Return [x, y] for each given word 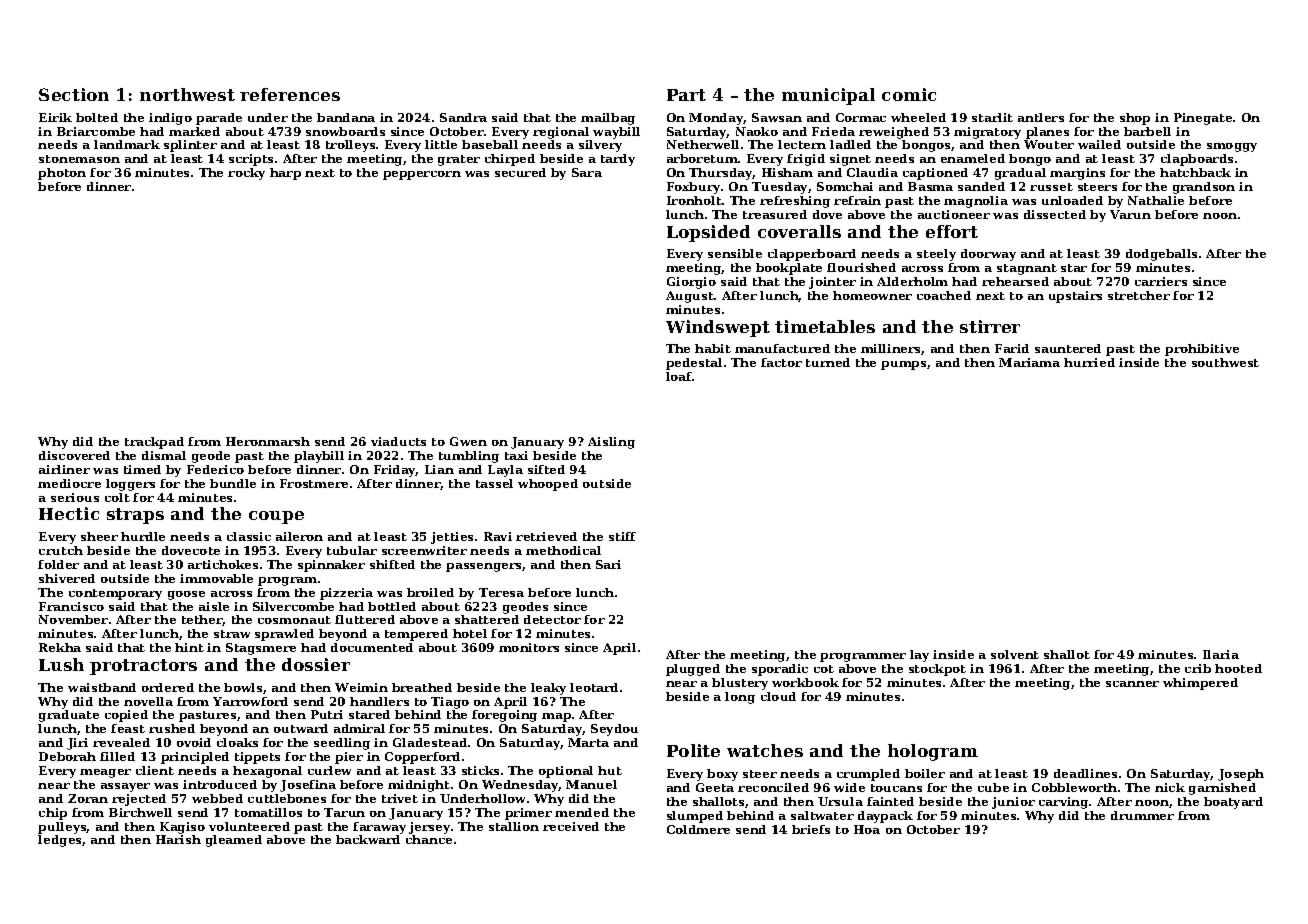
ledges [59, 841]
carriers [1161, 281]
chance [429, 839]
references [290, 94]
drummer [1142, 815]
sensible [735, 253]
